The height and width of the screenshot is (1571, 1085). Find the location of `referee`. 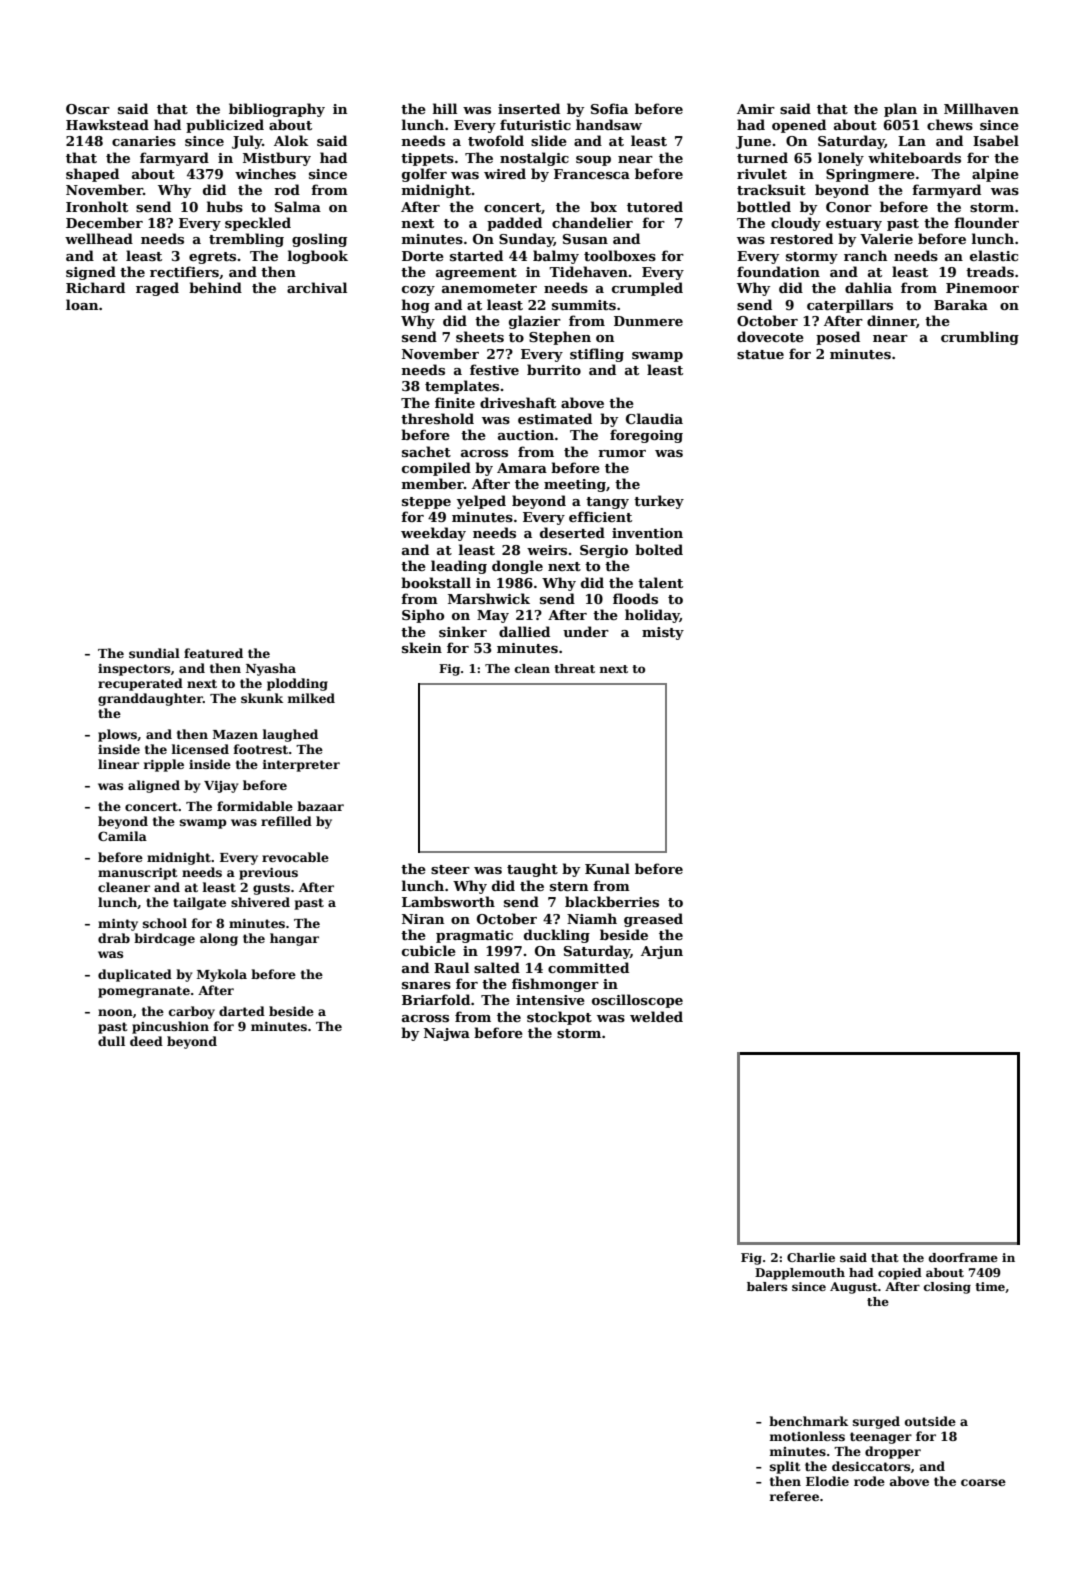

referee is located at coordinates (794, 1496).
